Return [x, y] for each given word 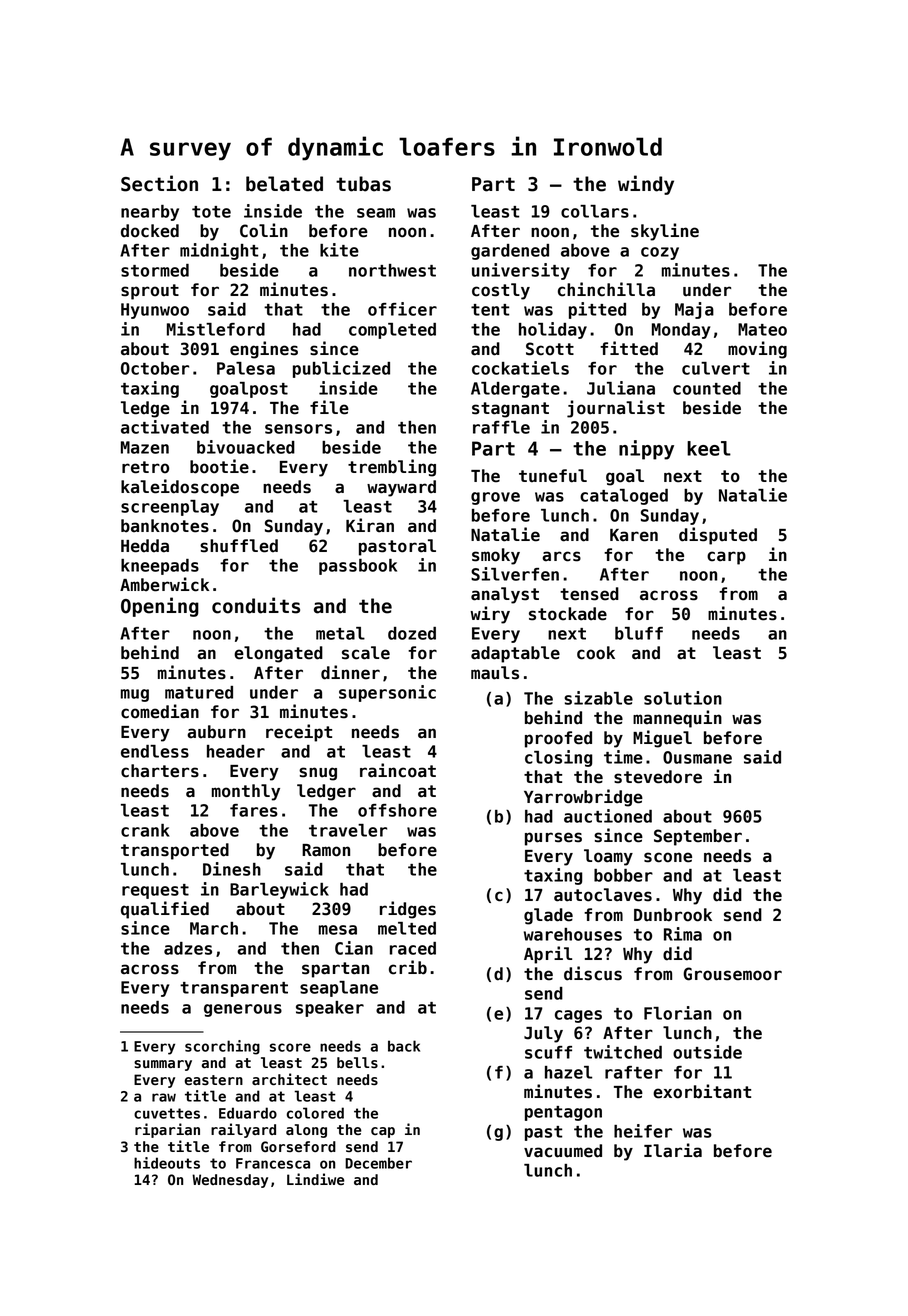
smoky [496, 556]
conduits [256, 605]
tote [211, 212]
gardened [510, 252]
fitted [629, 348]
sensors [298, 429]
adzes [188, 948]
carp [726, 558]
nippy [646, 450]
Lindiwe [316, 1179]
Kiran [370, 525]
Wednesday [230, 1181]
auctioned [608, 816]
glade [548, 916]
